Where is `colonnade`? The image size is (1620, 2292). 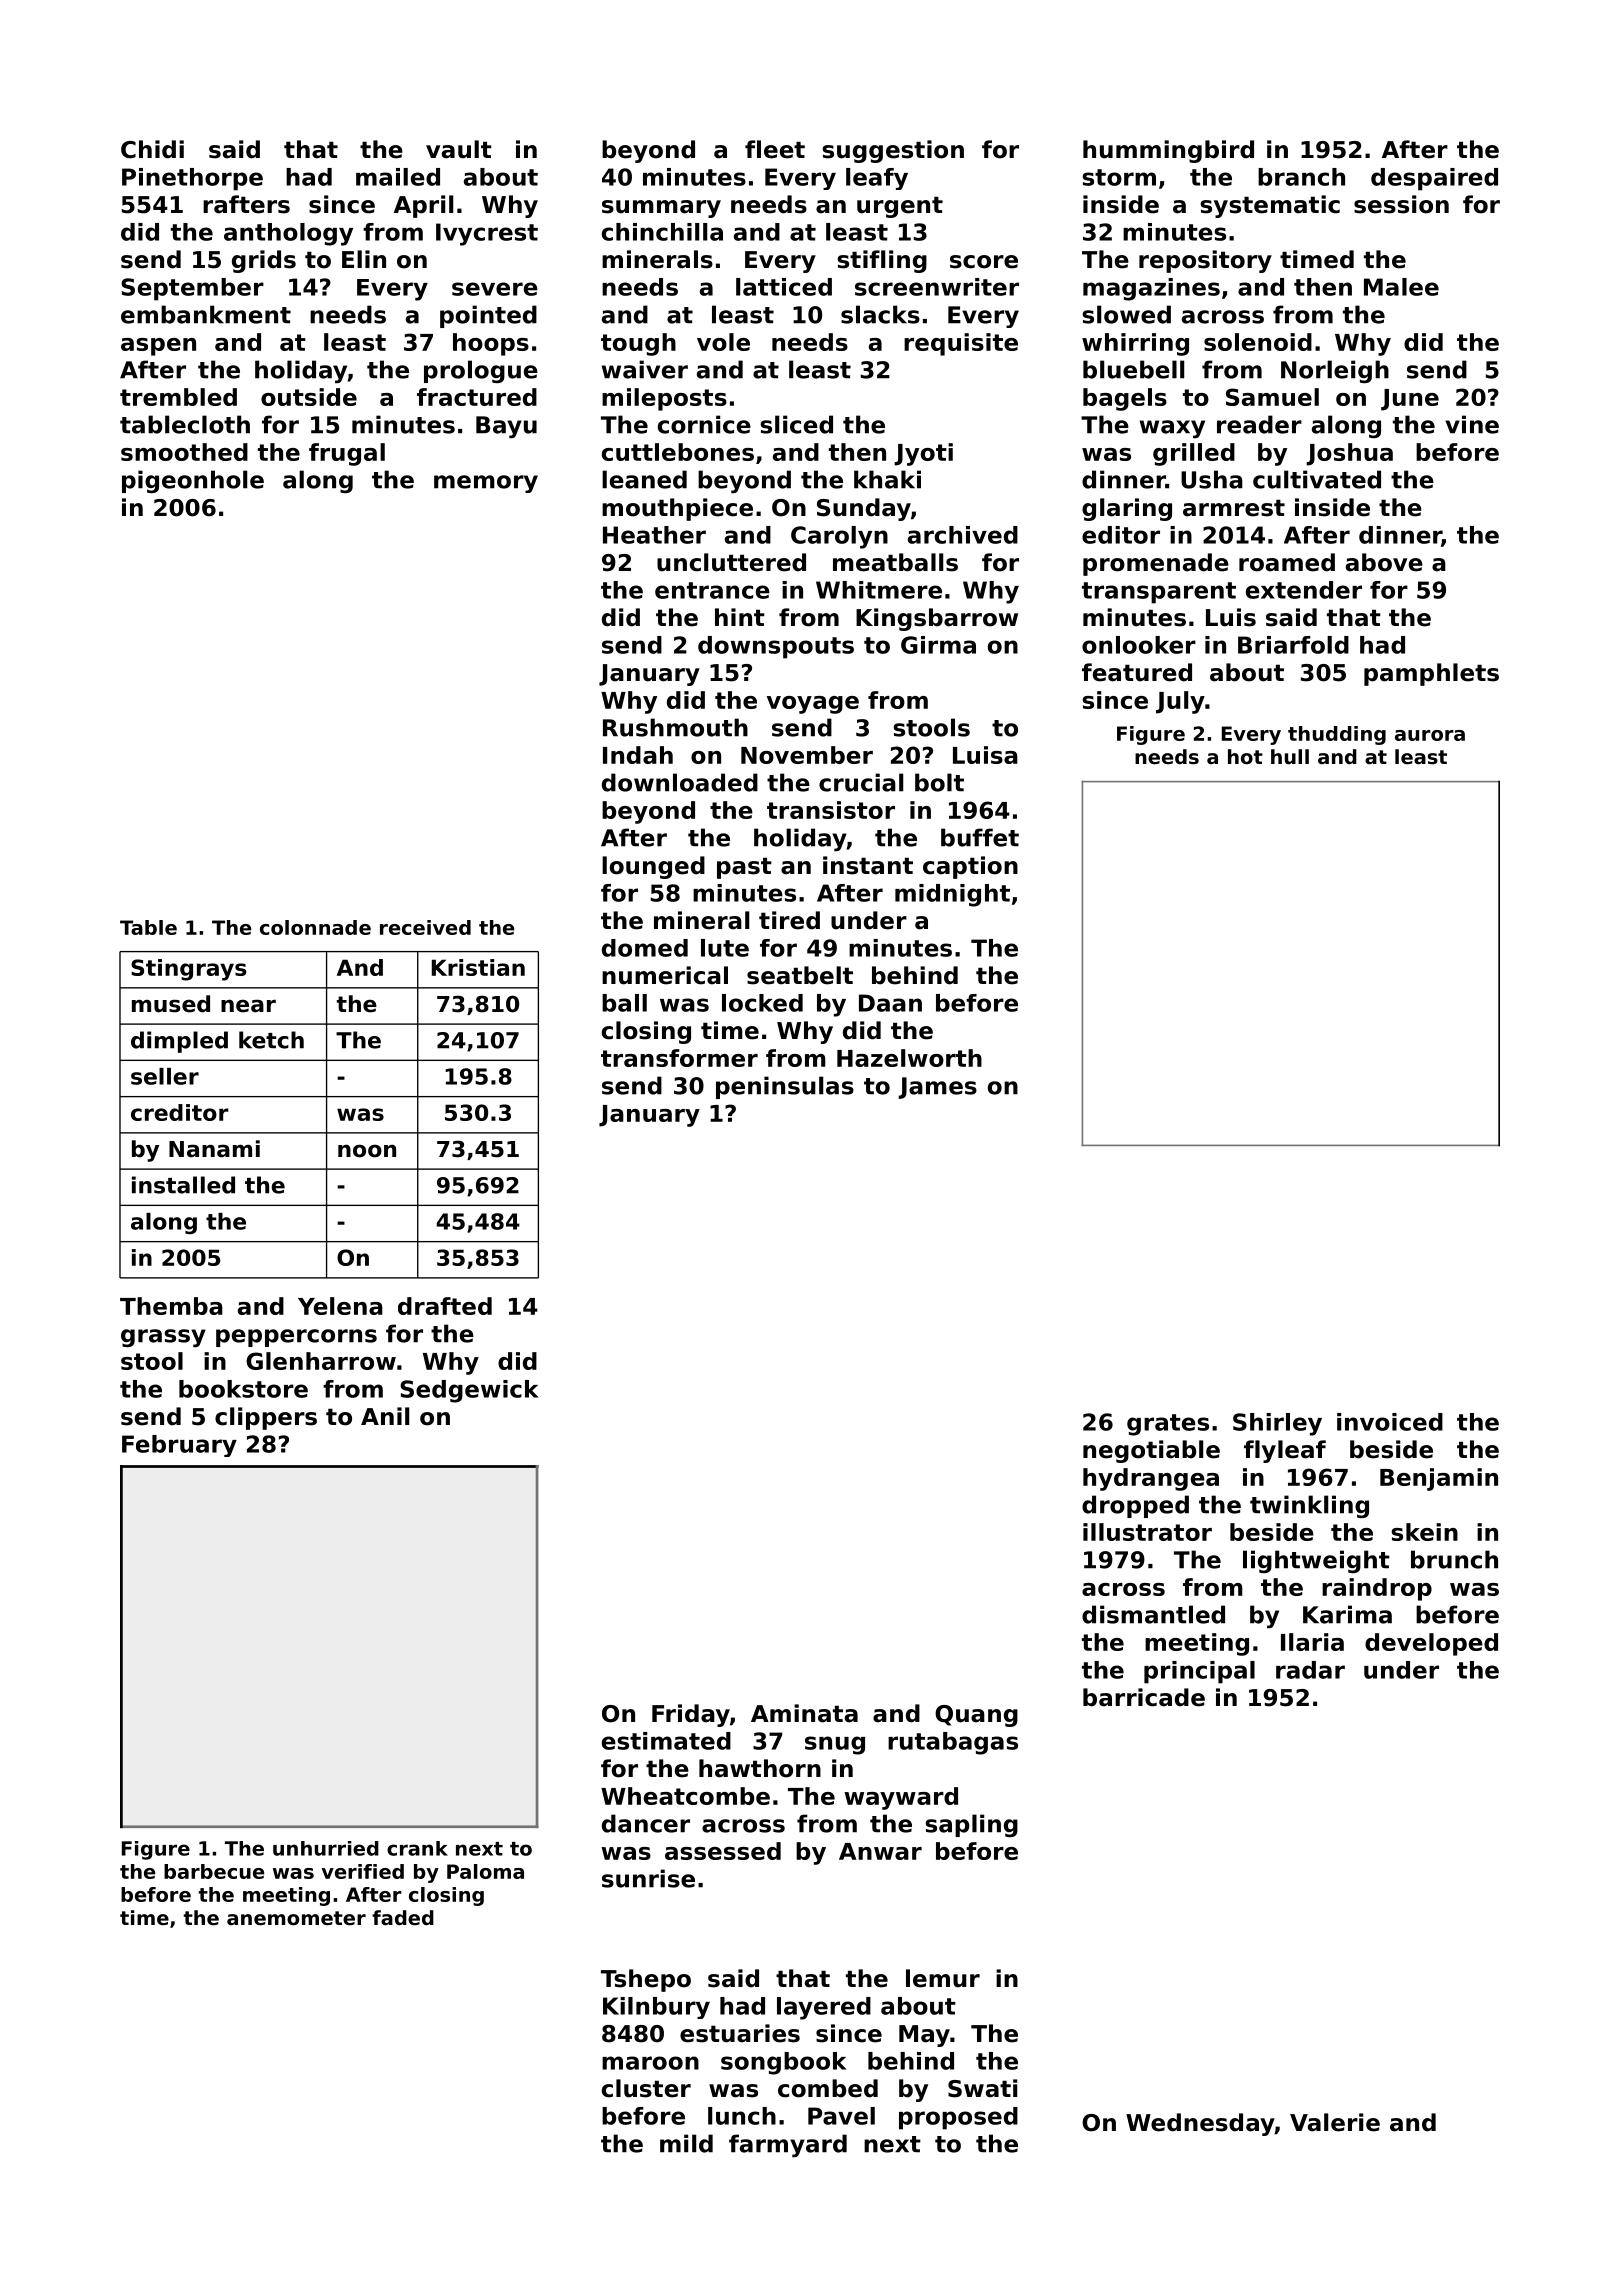 colonnade is located at coordinates (315, 927).
